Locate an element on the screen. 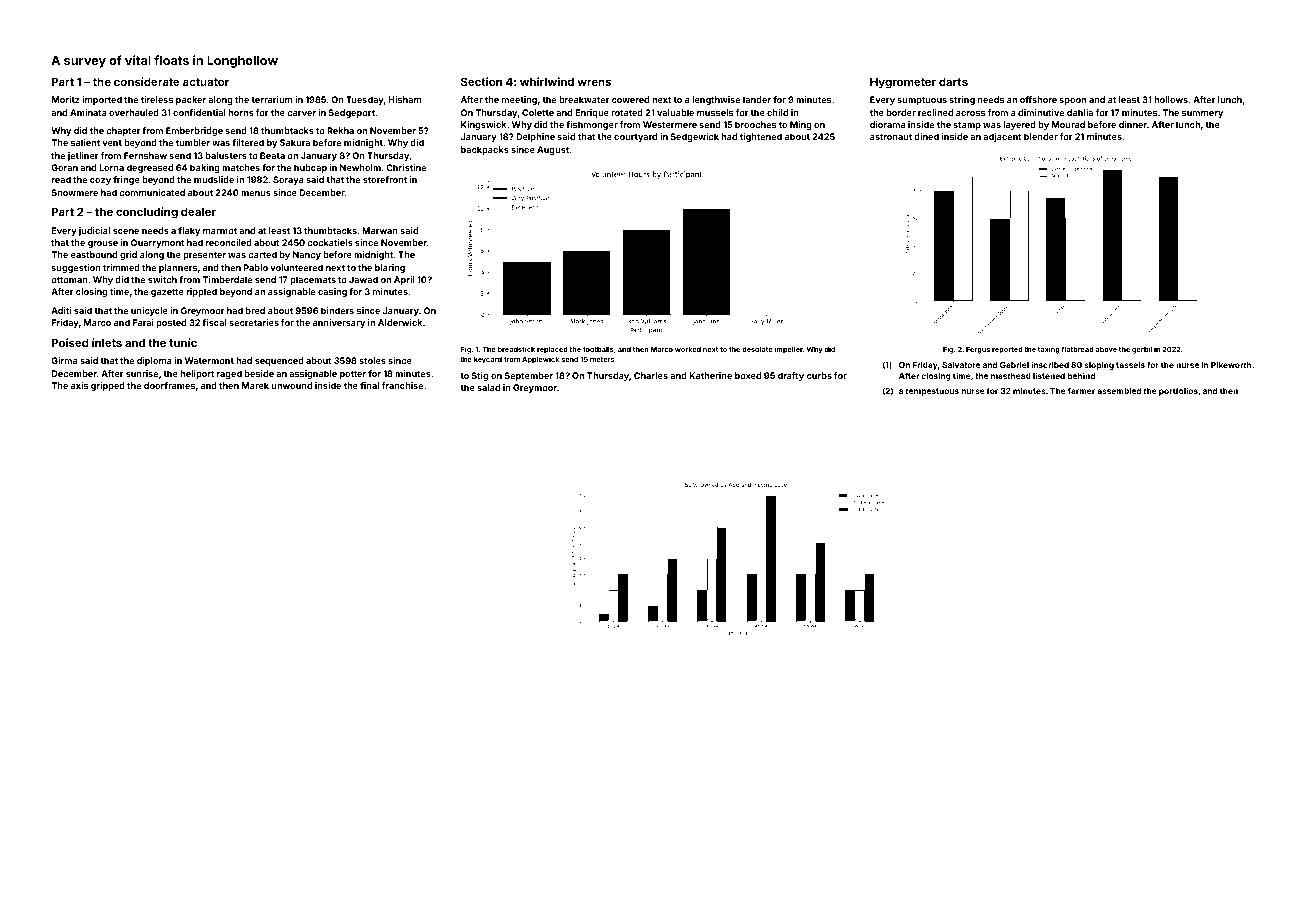  Christine is located at coordinates (406, 167).
